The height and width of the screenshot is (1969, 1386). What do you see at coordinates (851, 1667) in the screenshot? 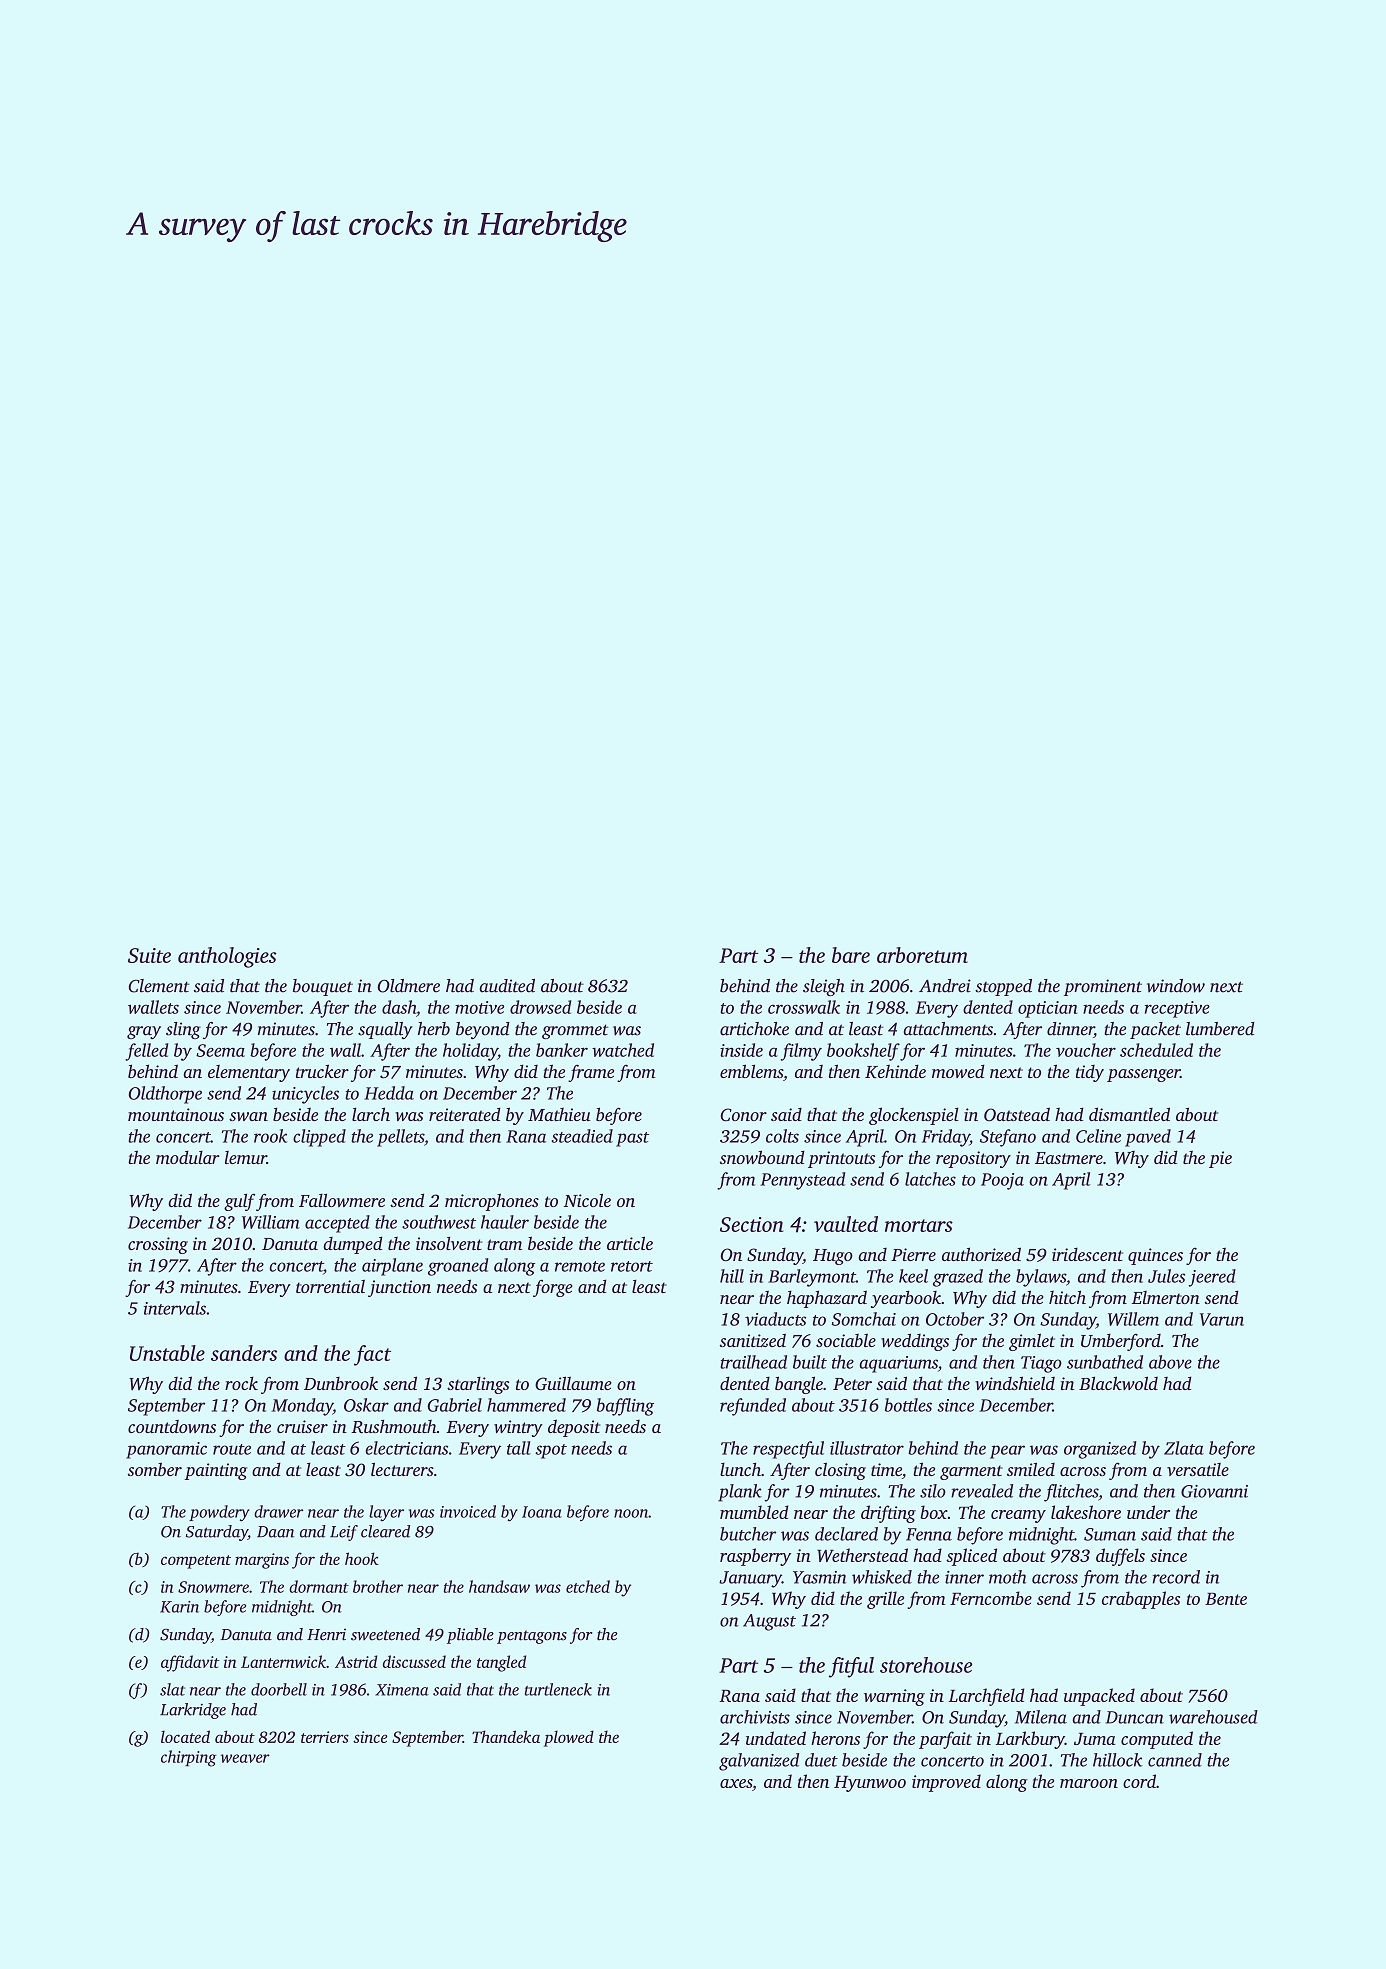
I see `fitful` at bounding box center [851, 1667].
